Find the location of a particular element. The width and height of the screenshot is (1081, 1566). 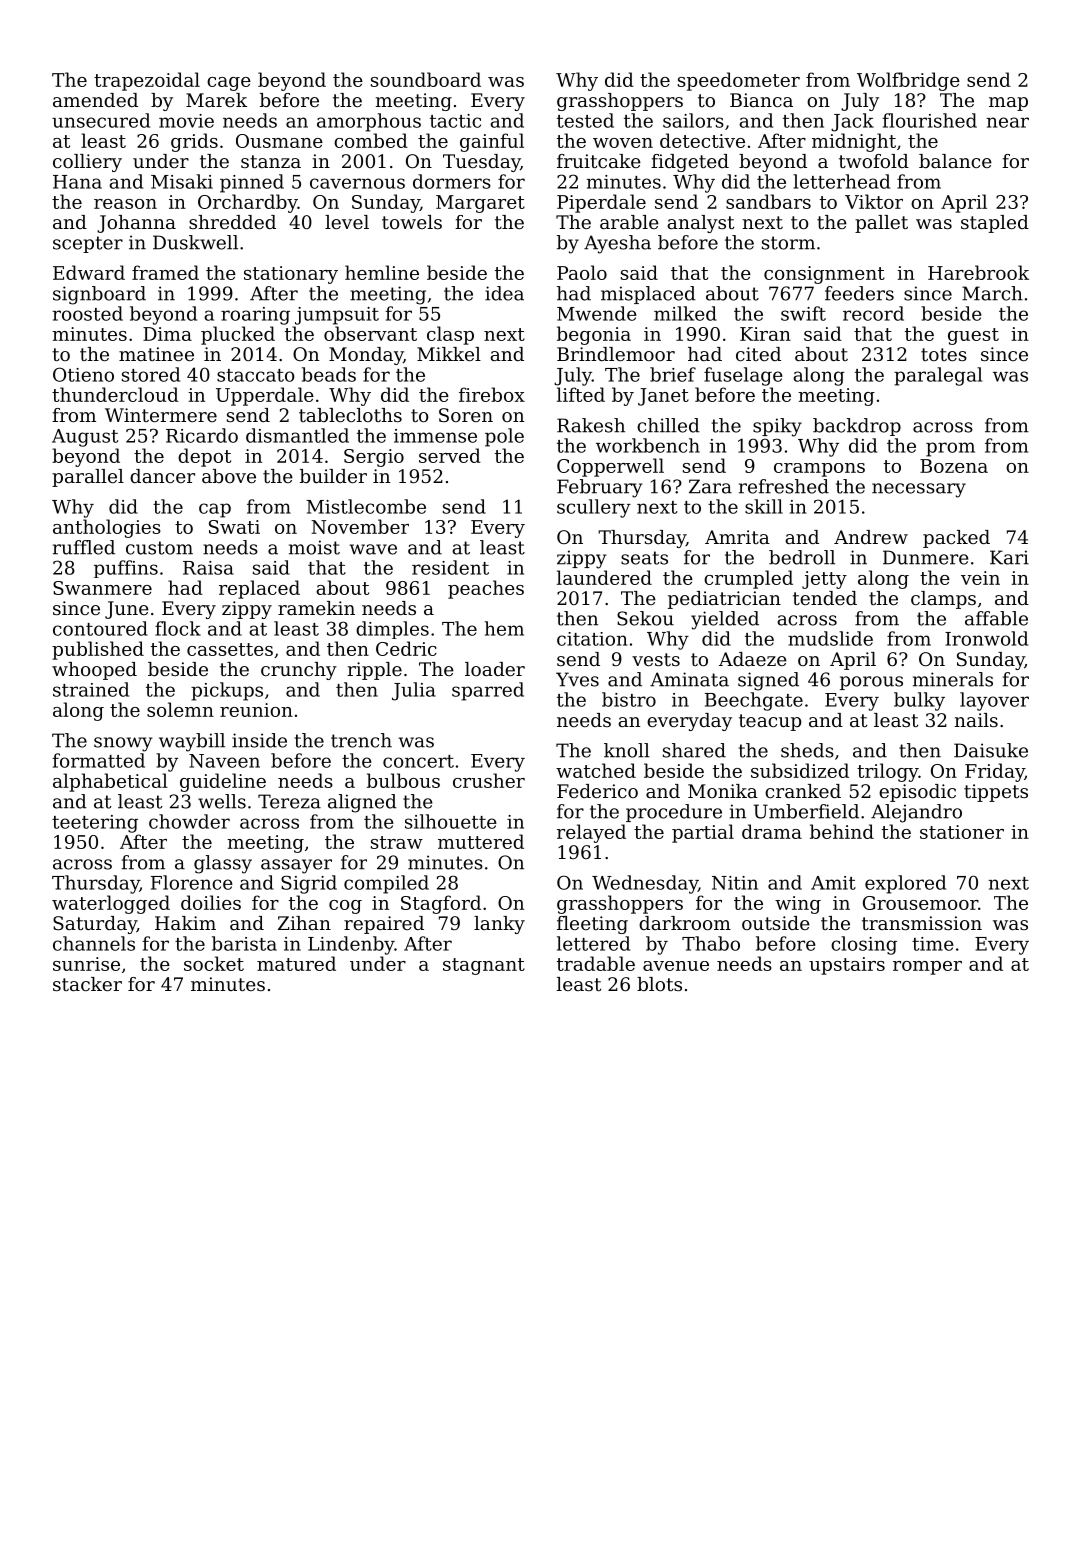

August is located at coordinates (85, 438).
